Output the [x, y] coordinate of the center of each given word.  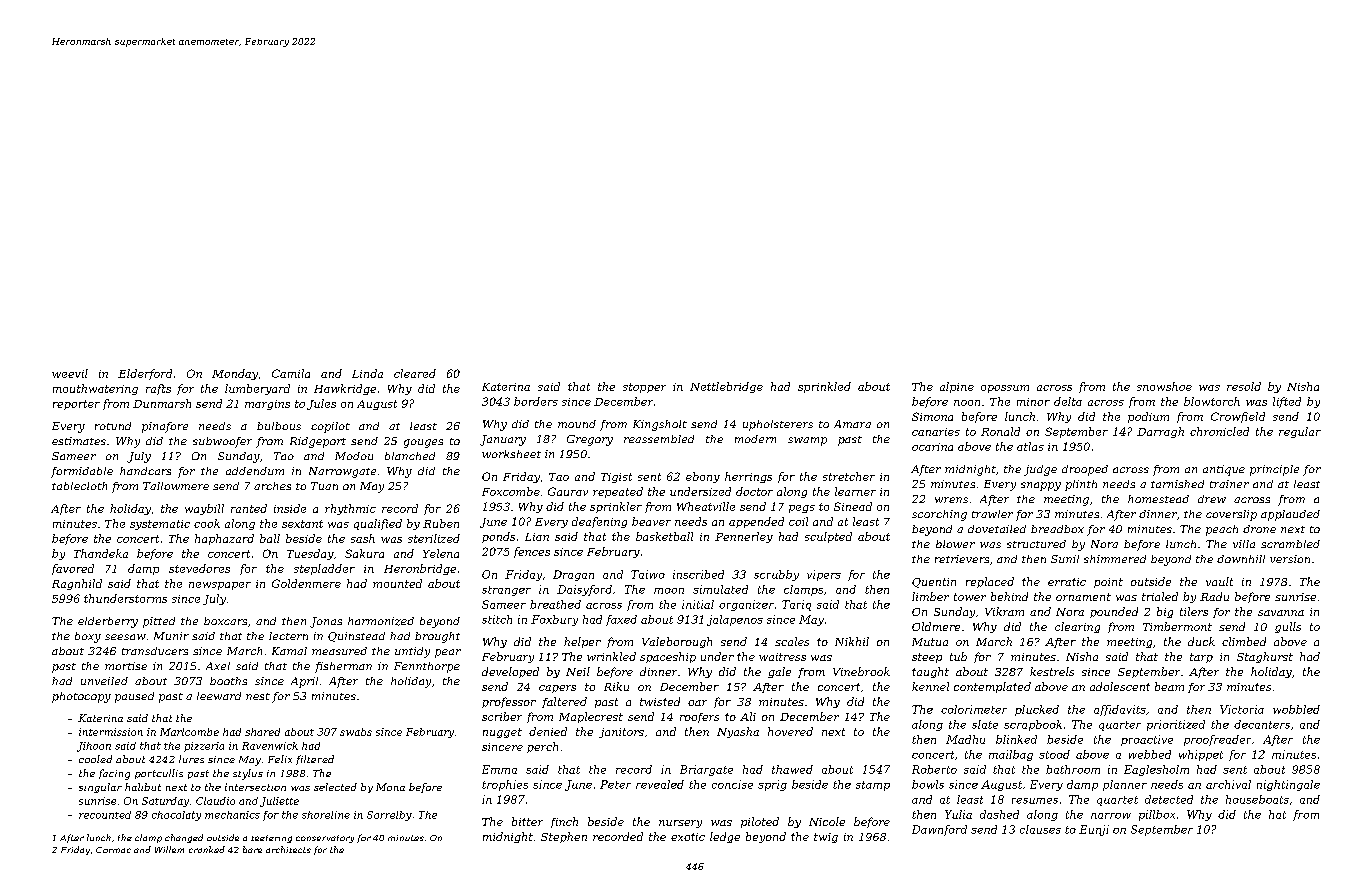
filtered [315, 760]
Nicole [827, 821]
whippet [1201, 755]
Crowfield [1238, 417]
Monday [235, 374]
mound [577, 424]
